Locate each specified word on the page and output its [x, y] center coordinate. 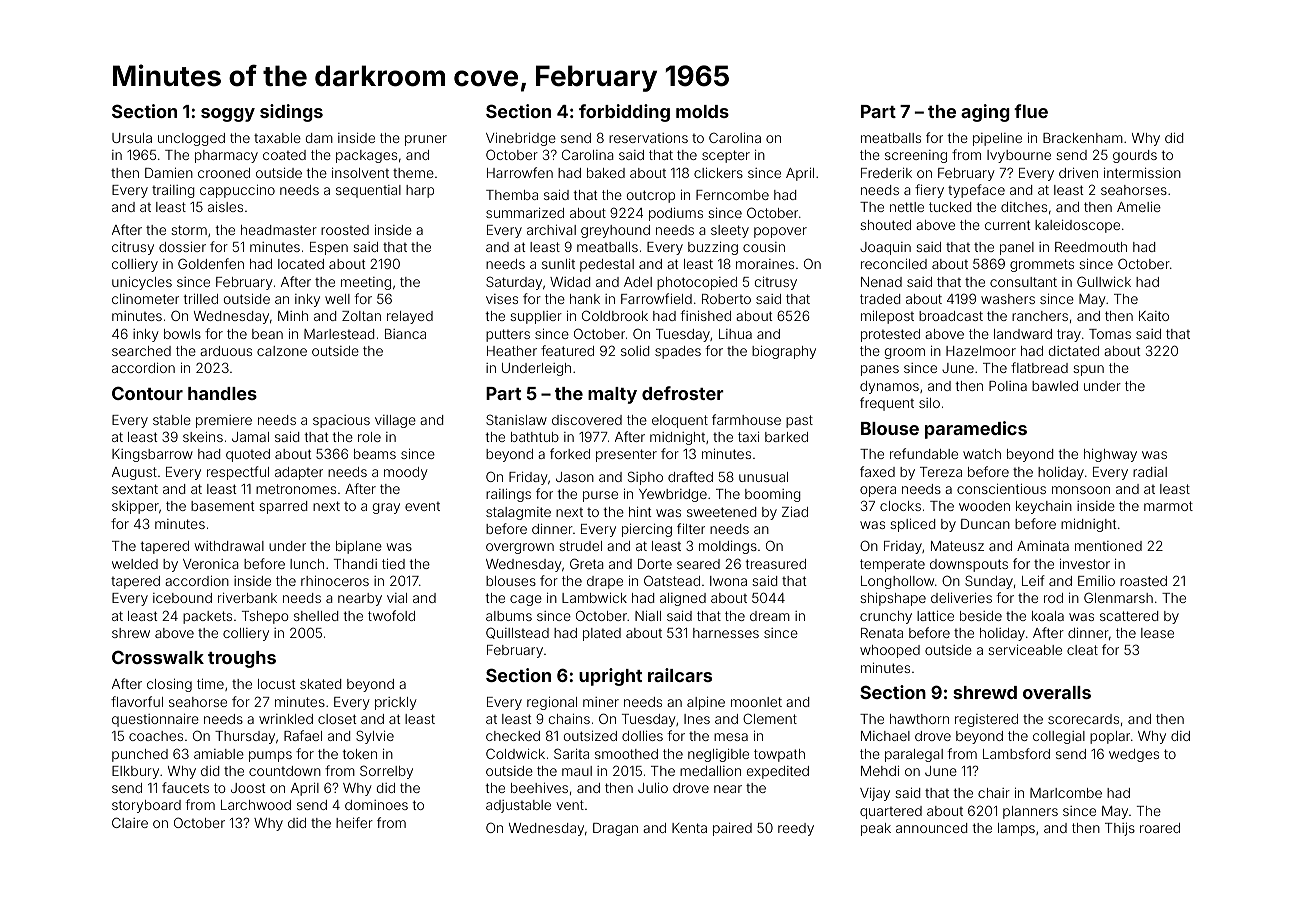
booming [773, 495]
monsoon [1081, 490]
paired [732, 829]
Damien [169, 172]
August [134, 473]
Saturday [514, 283]
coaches [156, 736]
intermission [1142, 172]
